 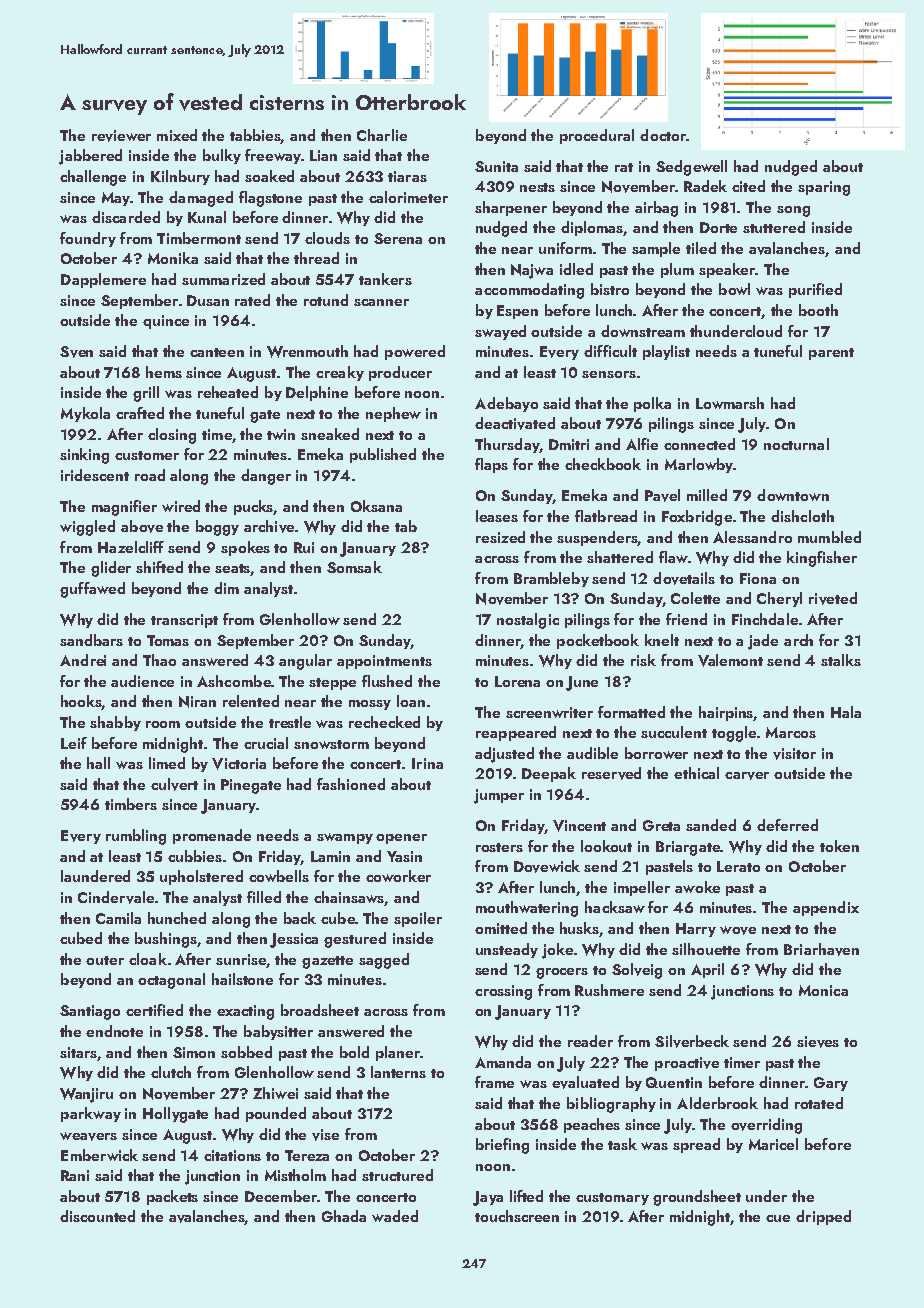 What do you see at coordinates (796, 444) in the screenshot?
I see `nocturnal` at bounding box center [796, 444].
